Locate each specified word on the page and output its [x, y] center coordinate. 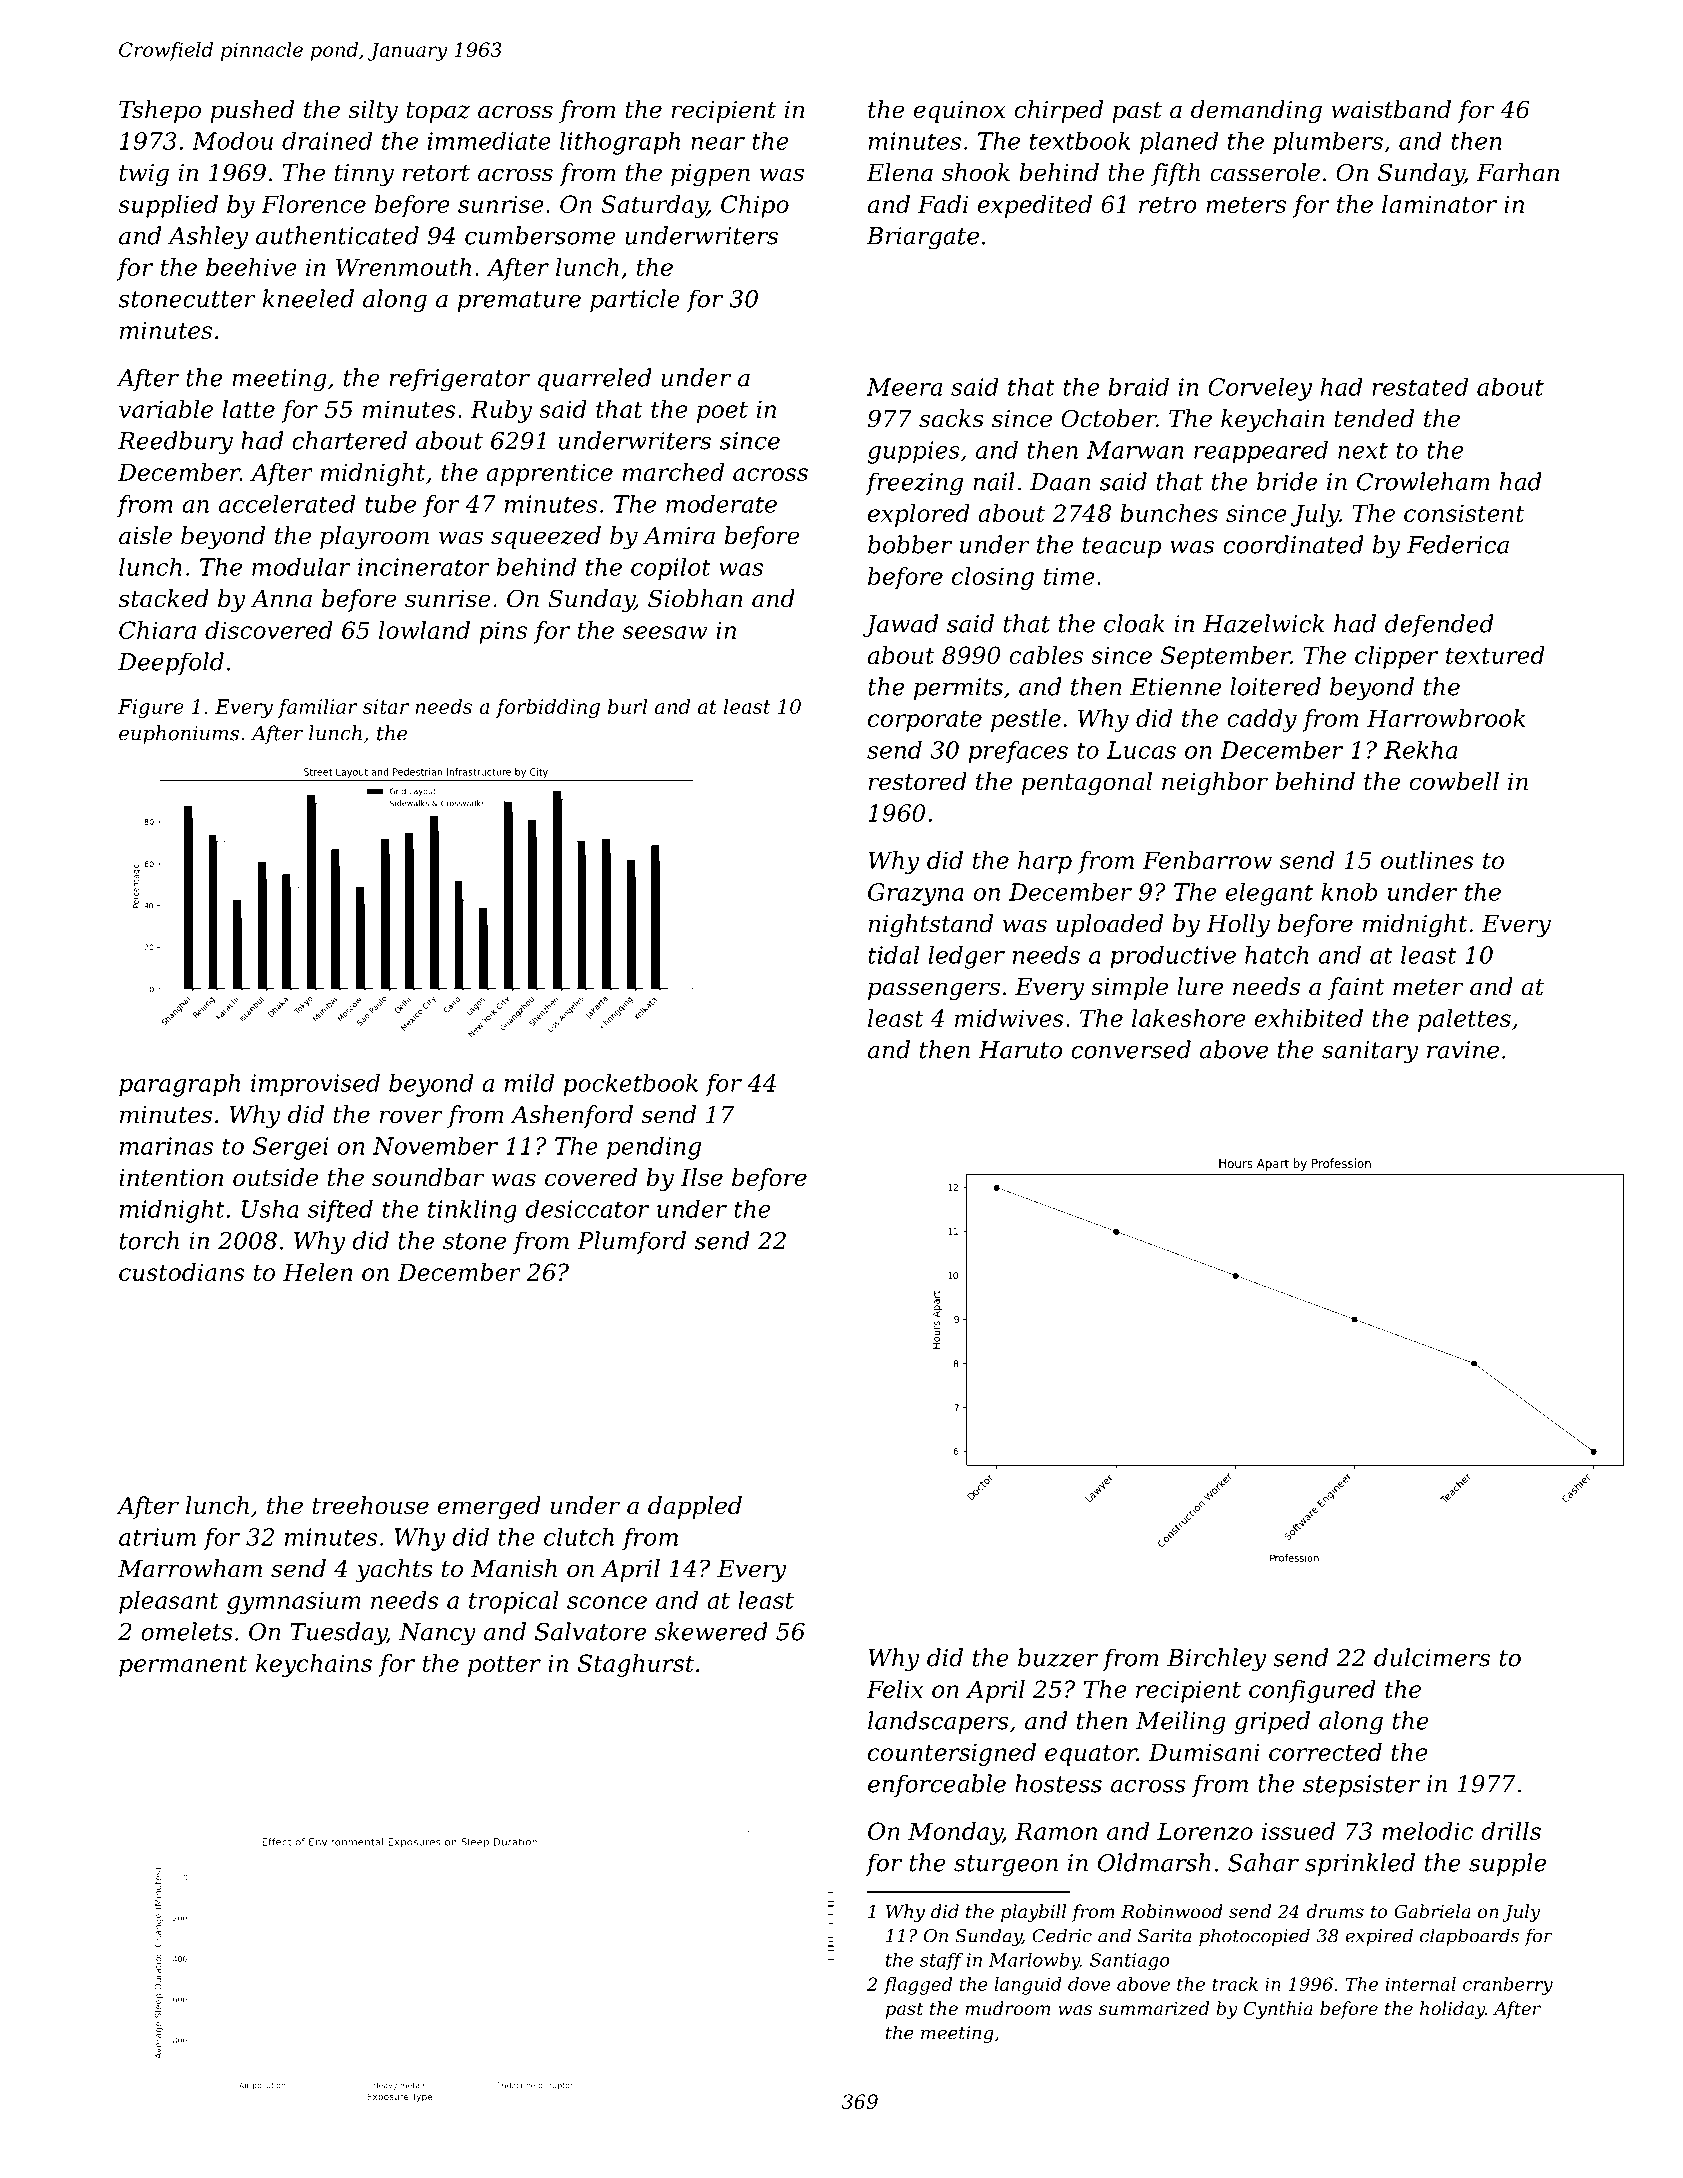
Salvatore [590, 1631]
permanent [183, 1666]
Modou [232, 141]
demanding [1256, 111]
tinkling [472, 1211]
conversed [1131, 1049]
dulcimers [1432, 1657]
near [718, 143]
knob [1349, 891]
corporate [925, 721]
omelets [187, 1631]
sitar [386, 706]
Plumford [631, 1242]
